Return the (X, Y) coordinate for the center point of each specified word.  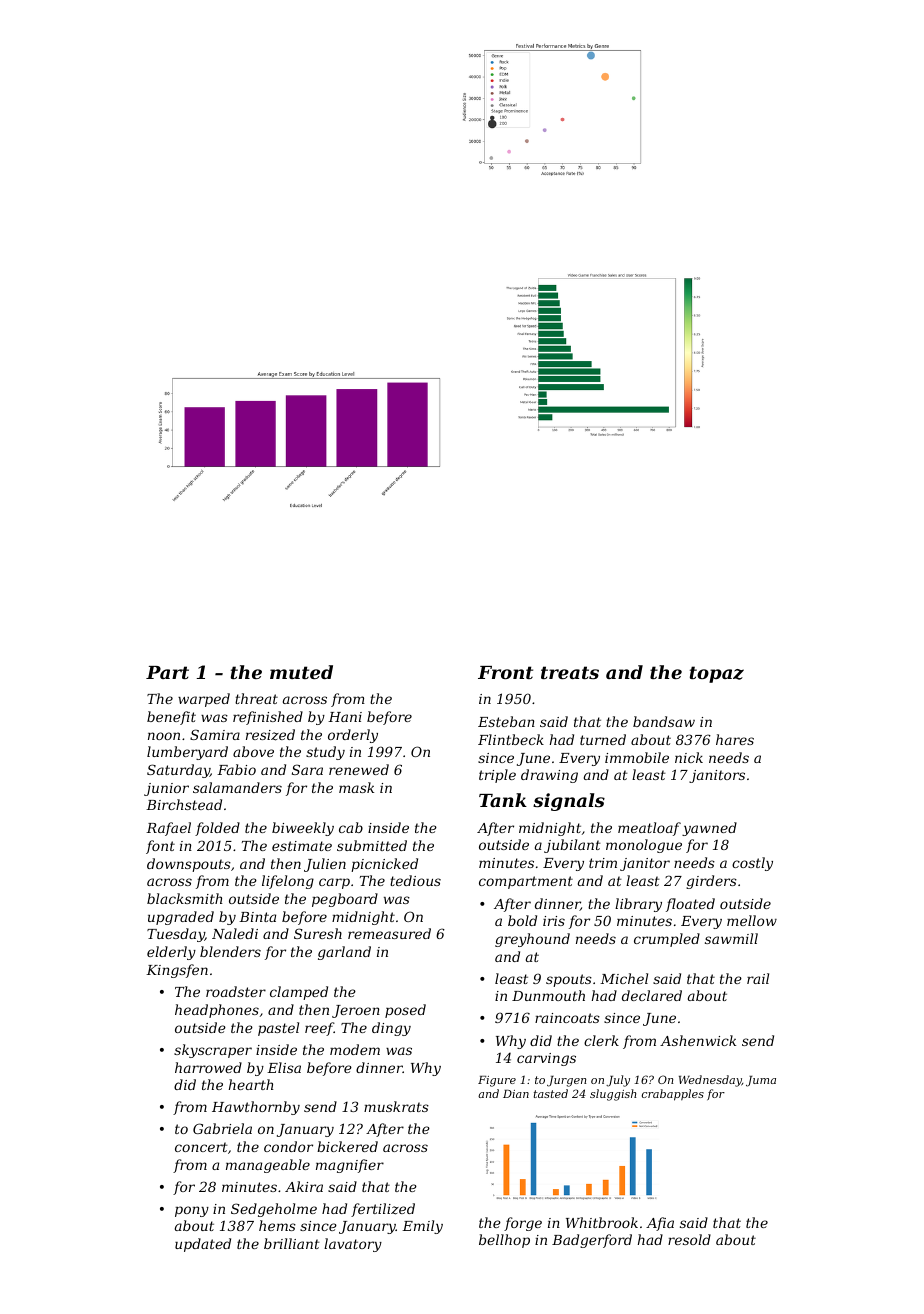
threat (256, 698)
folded (217, 829)
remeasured (389, 933)
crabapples (673, 1095)
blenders (230, 951)
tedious (415, 880)
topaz (717, 674)
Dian (516, 1094)
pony (192, 1211)
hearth (251, 1084)
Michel (624, 978)
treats (570, 672)
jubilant (572, 846)
